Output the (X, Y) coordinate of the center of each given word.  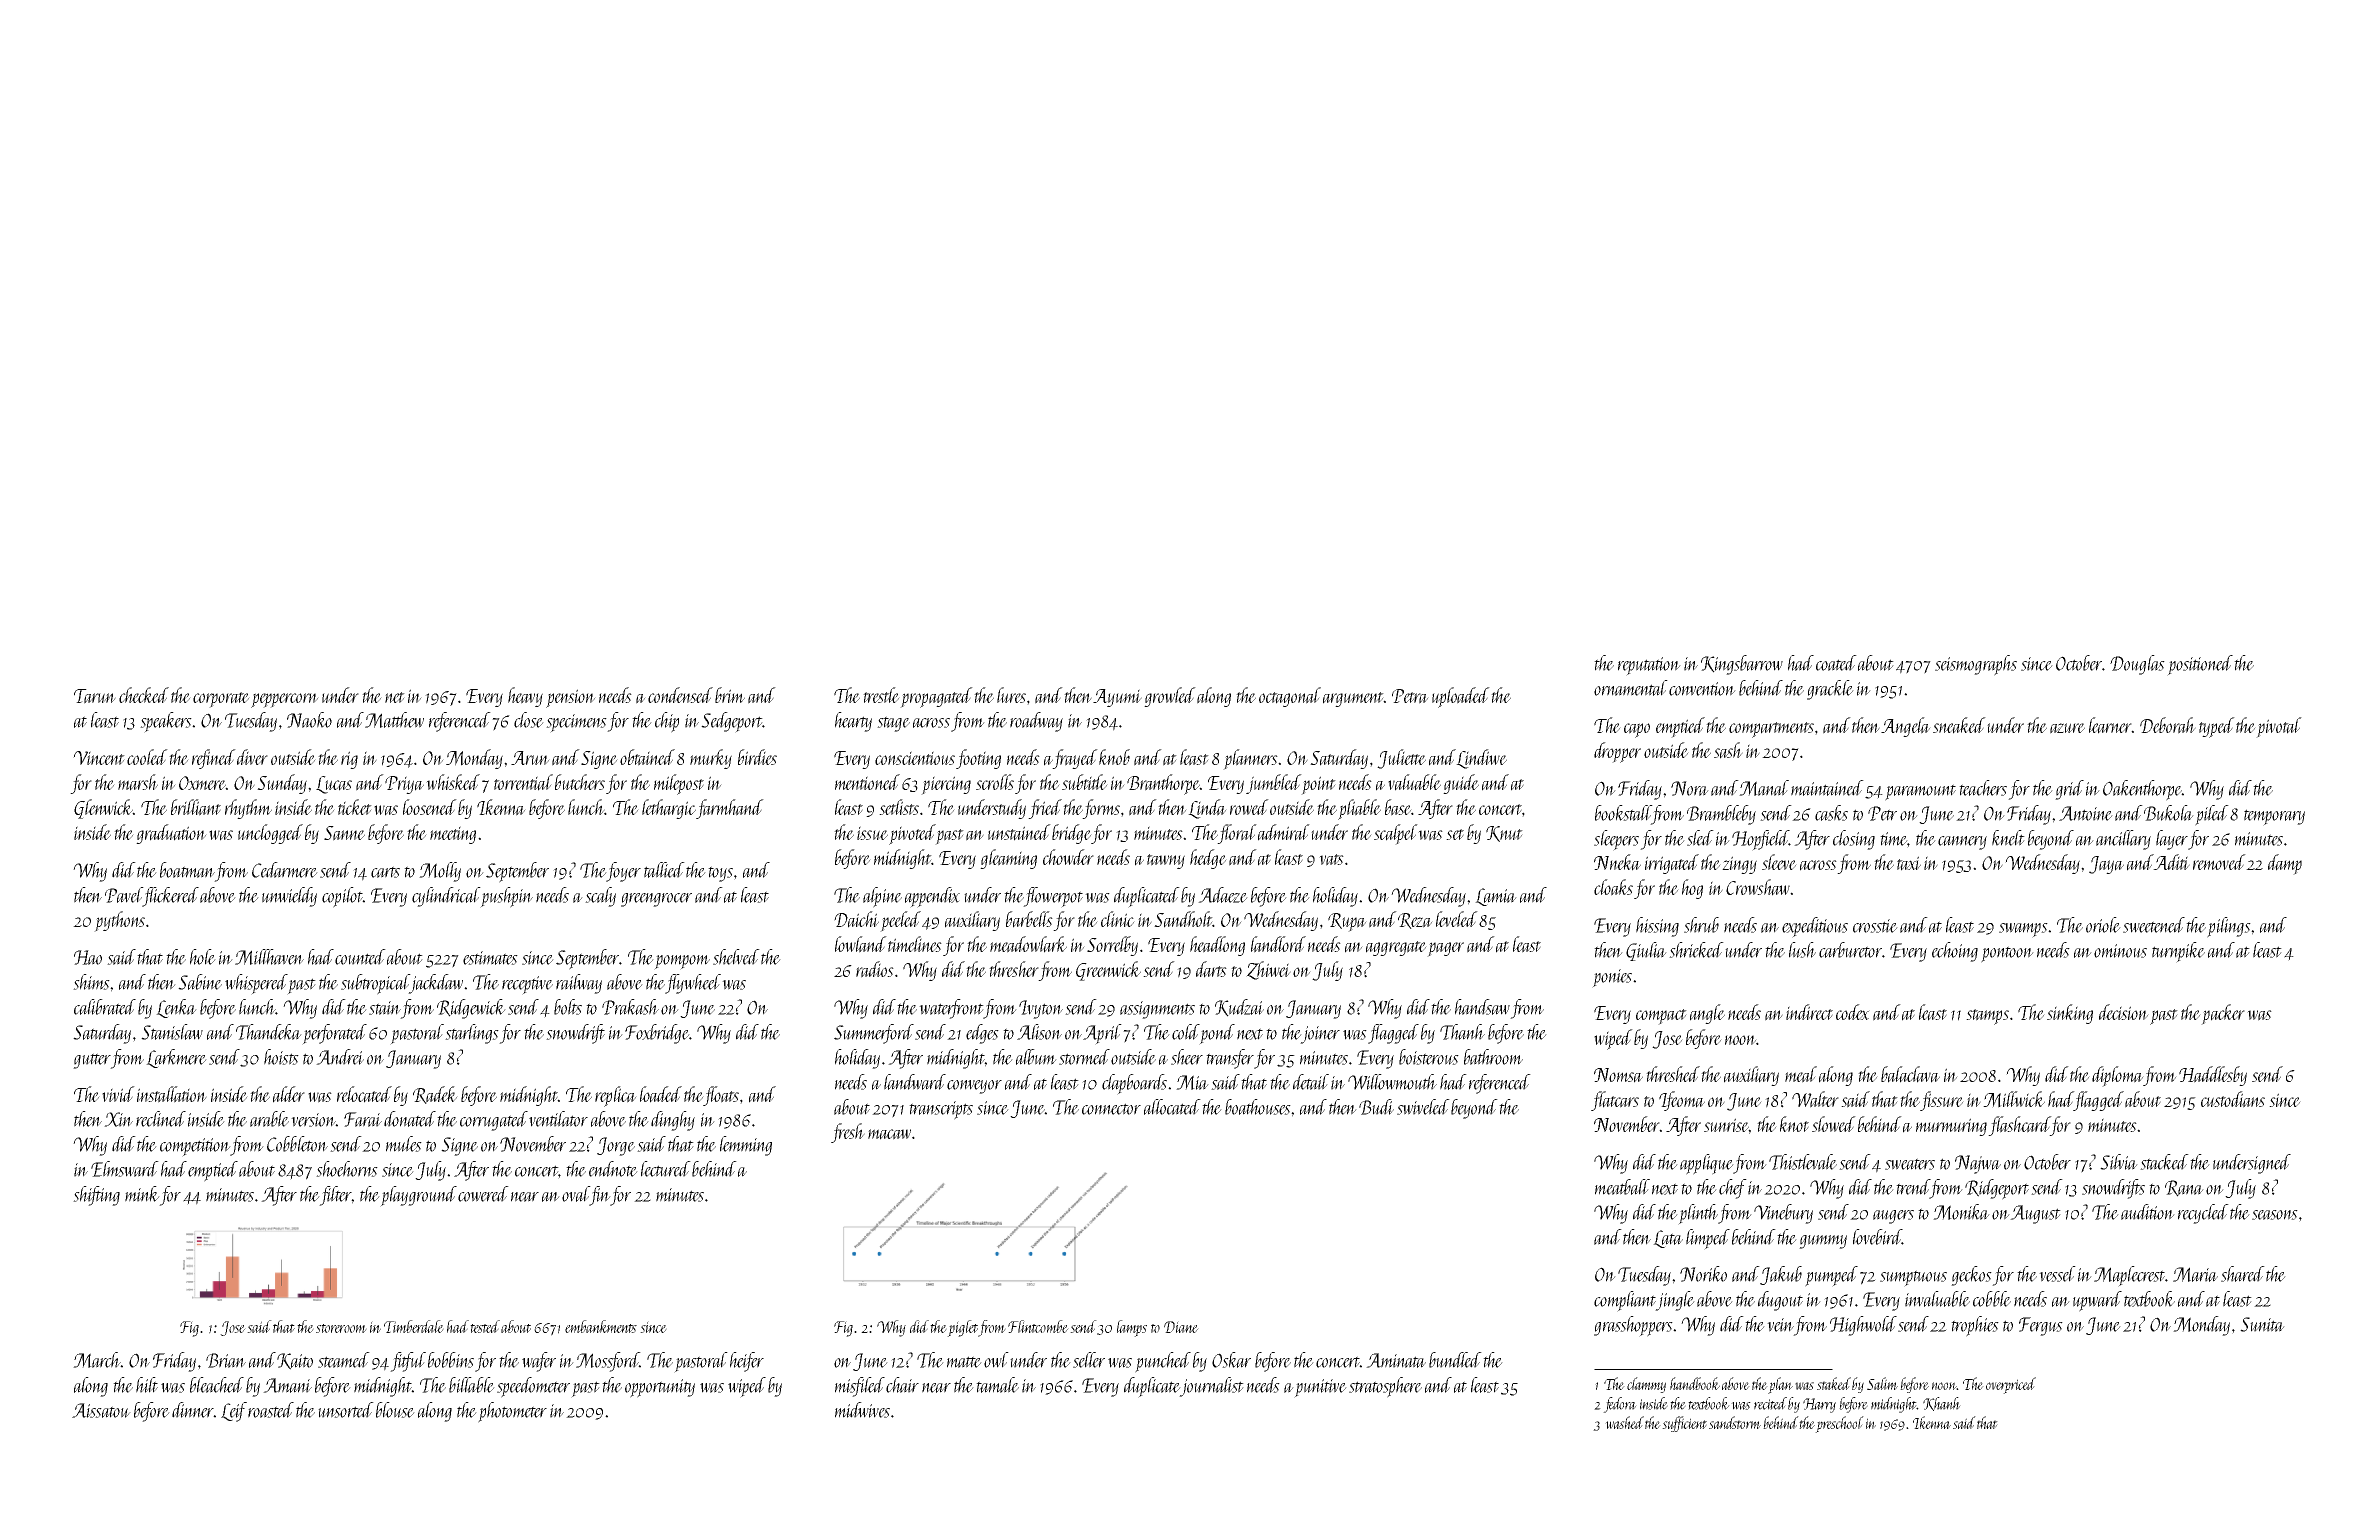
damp (2285, 864)
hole (203, 957)
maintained (1827, 788)
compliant (1625, 1301)
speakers (166, 722)
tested (485, 1326)
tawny (1166, 861)
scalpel (1396, 834)
